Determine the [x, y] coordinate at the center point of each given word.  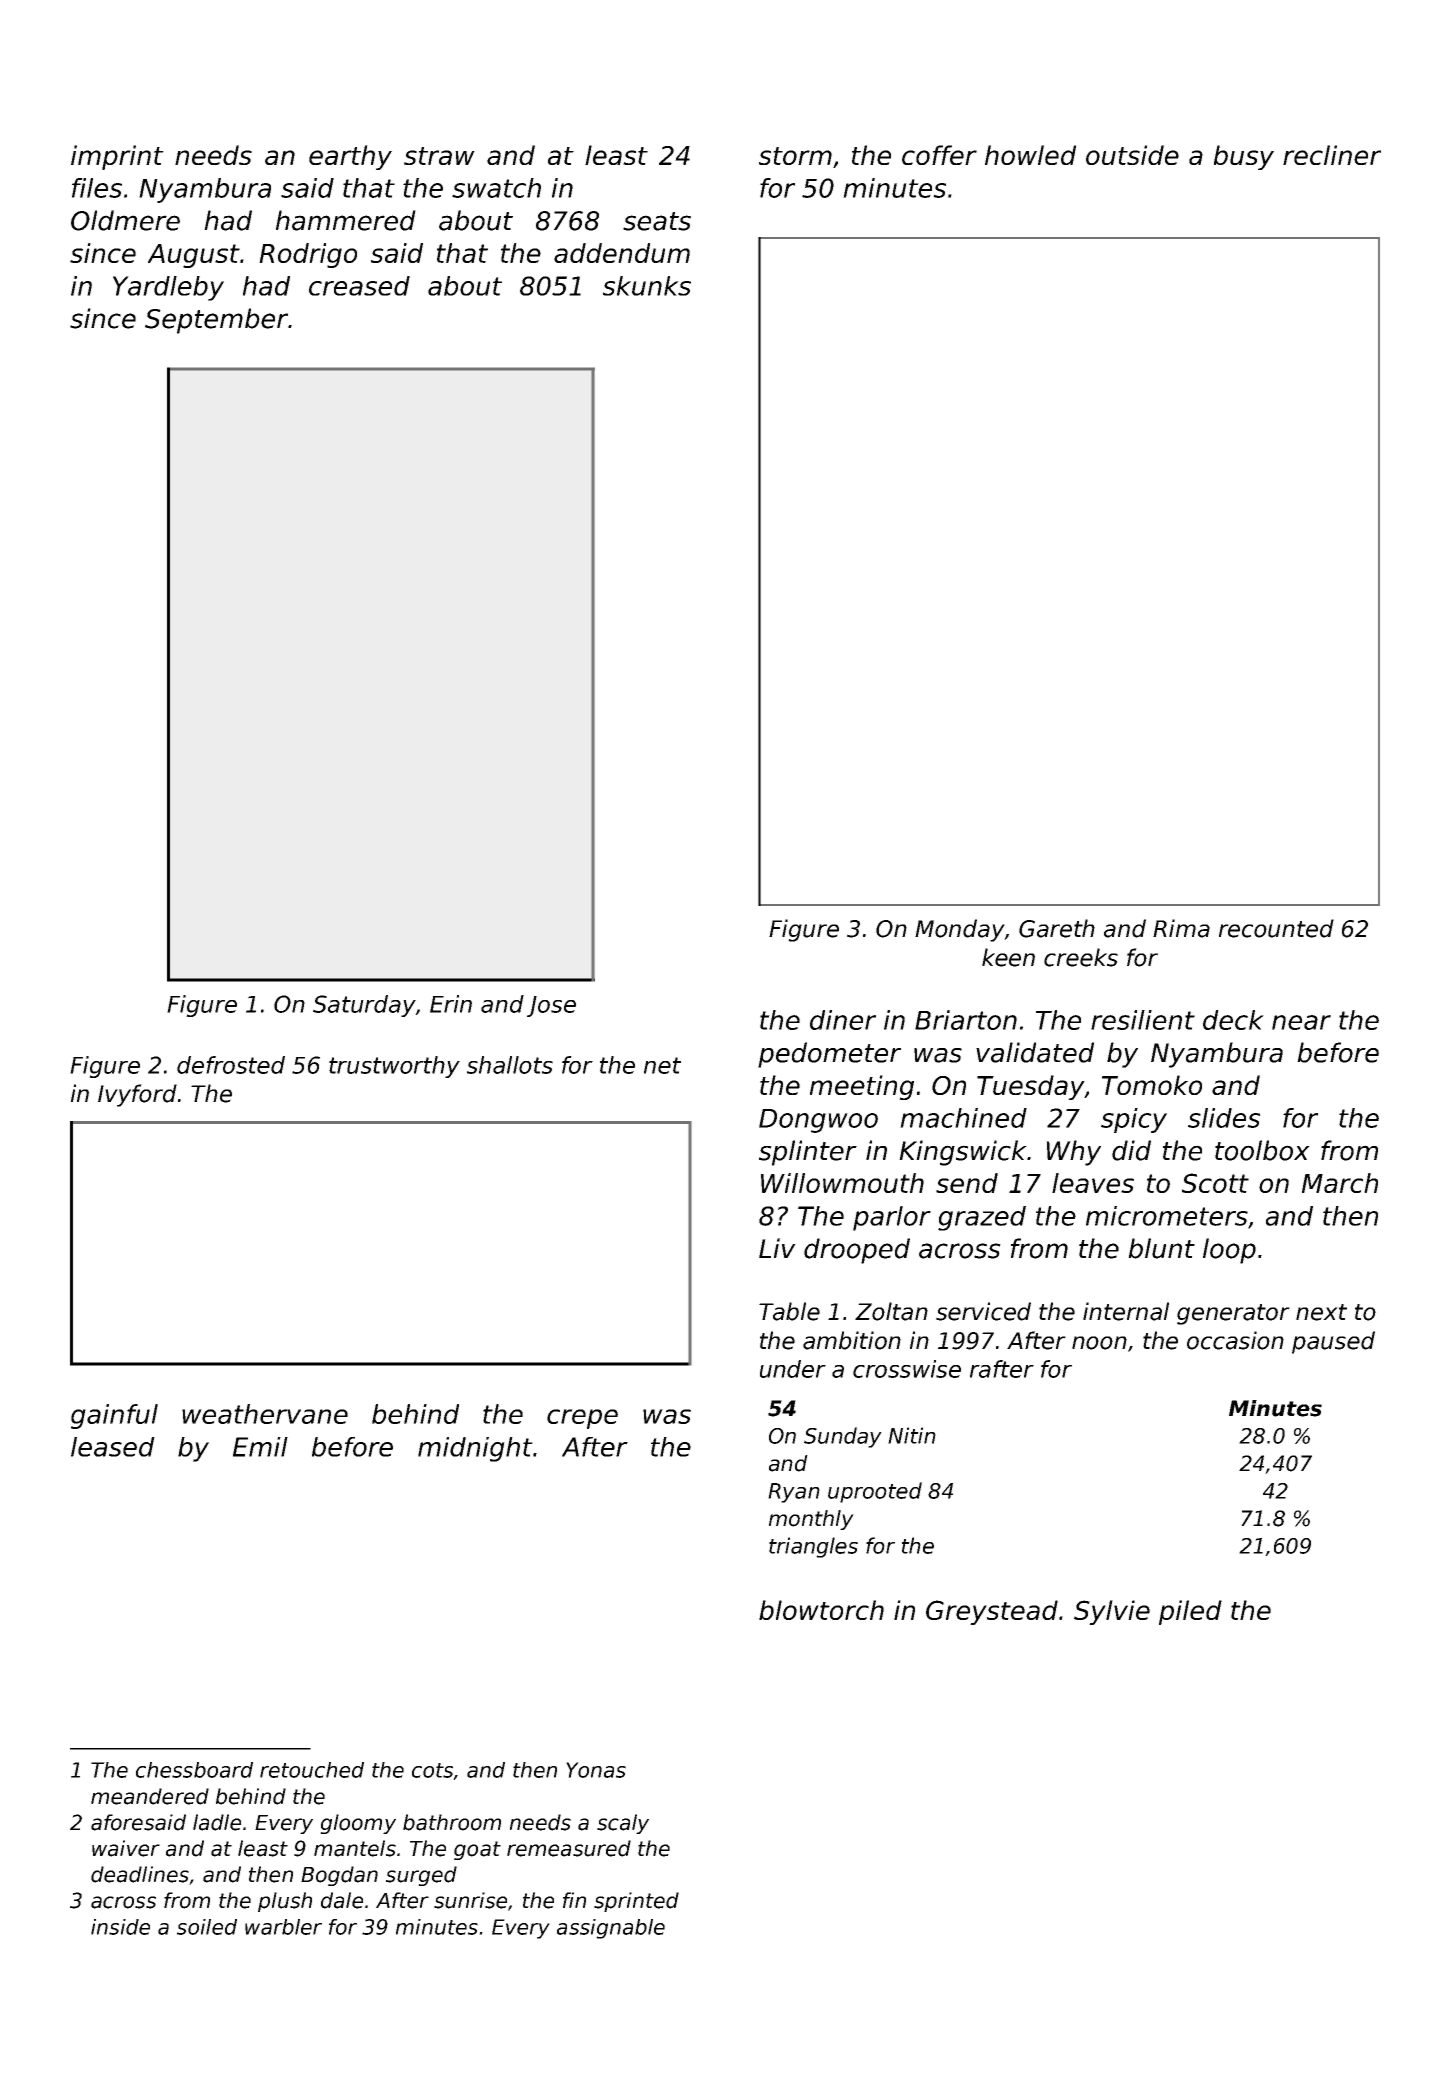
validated [1035, 1052]
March [1340, 1183]
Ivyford [137, 1095]
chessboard [194, 1770]
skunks [647, 286]
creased [359, 286]
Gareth [1057, 928]
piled [1190, 1612]
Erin [451, 1004]
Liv [777, 1248]
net [662, 1065]
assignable [611, 1929]
